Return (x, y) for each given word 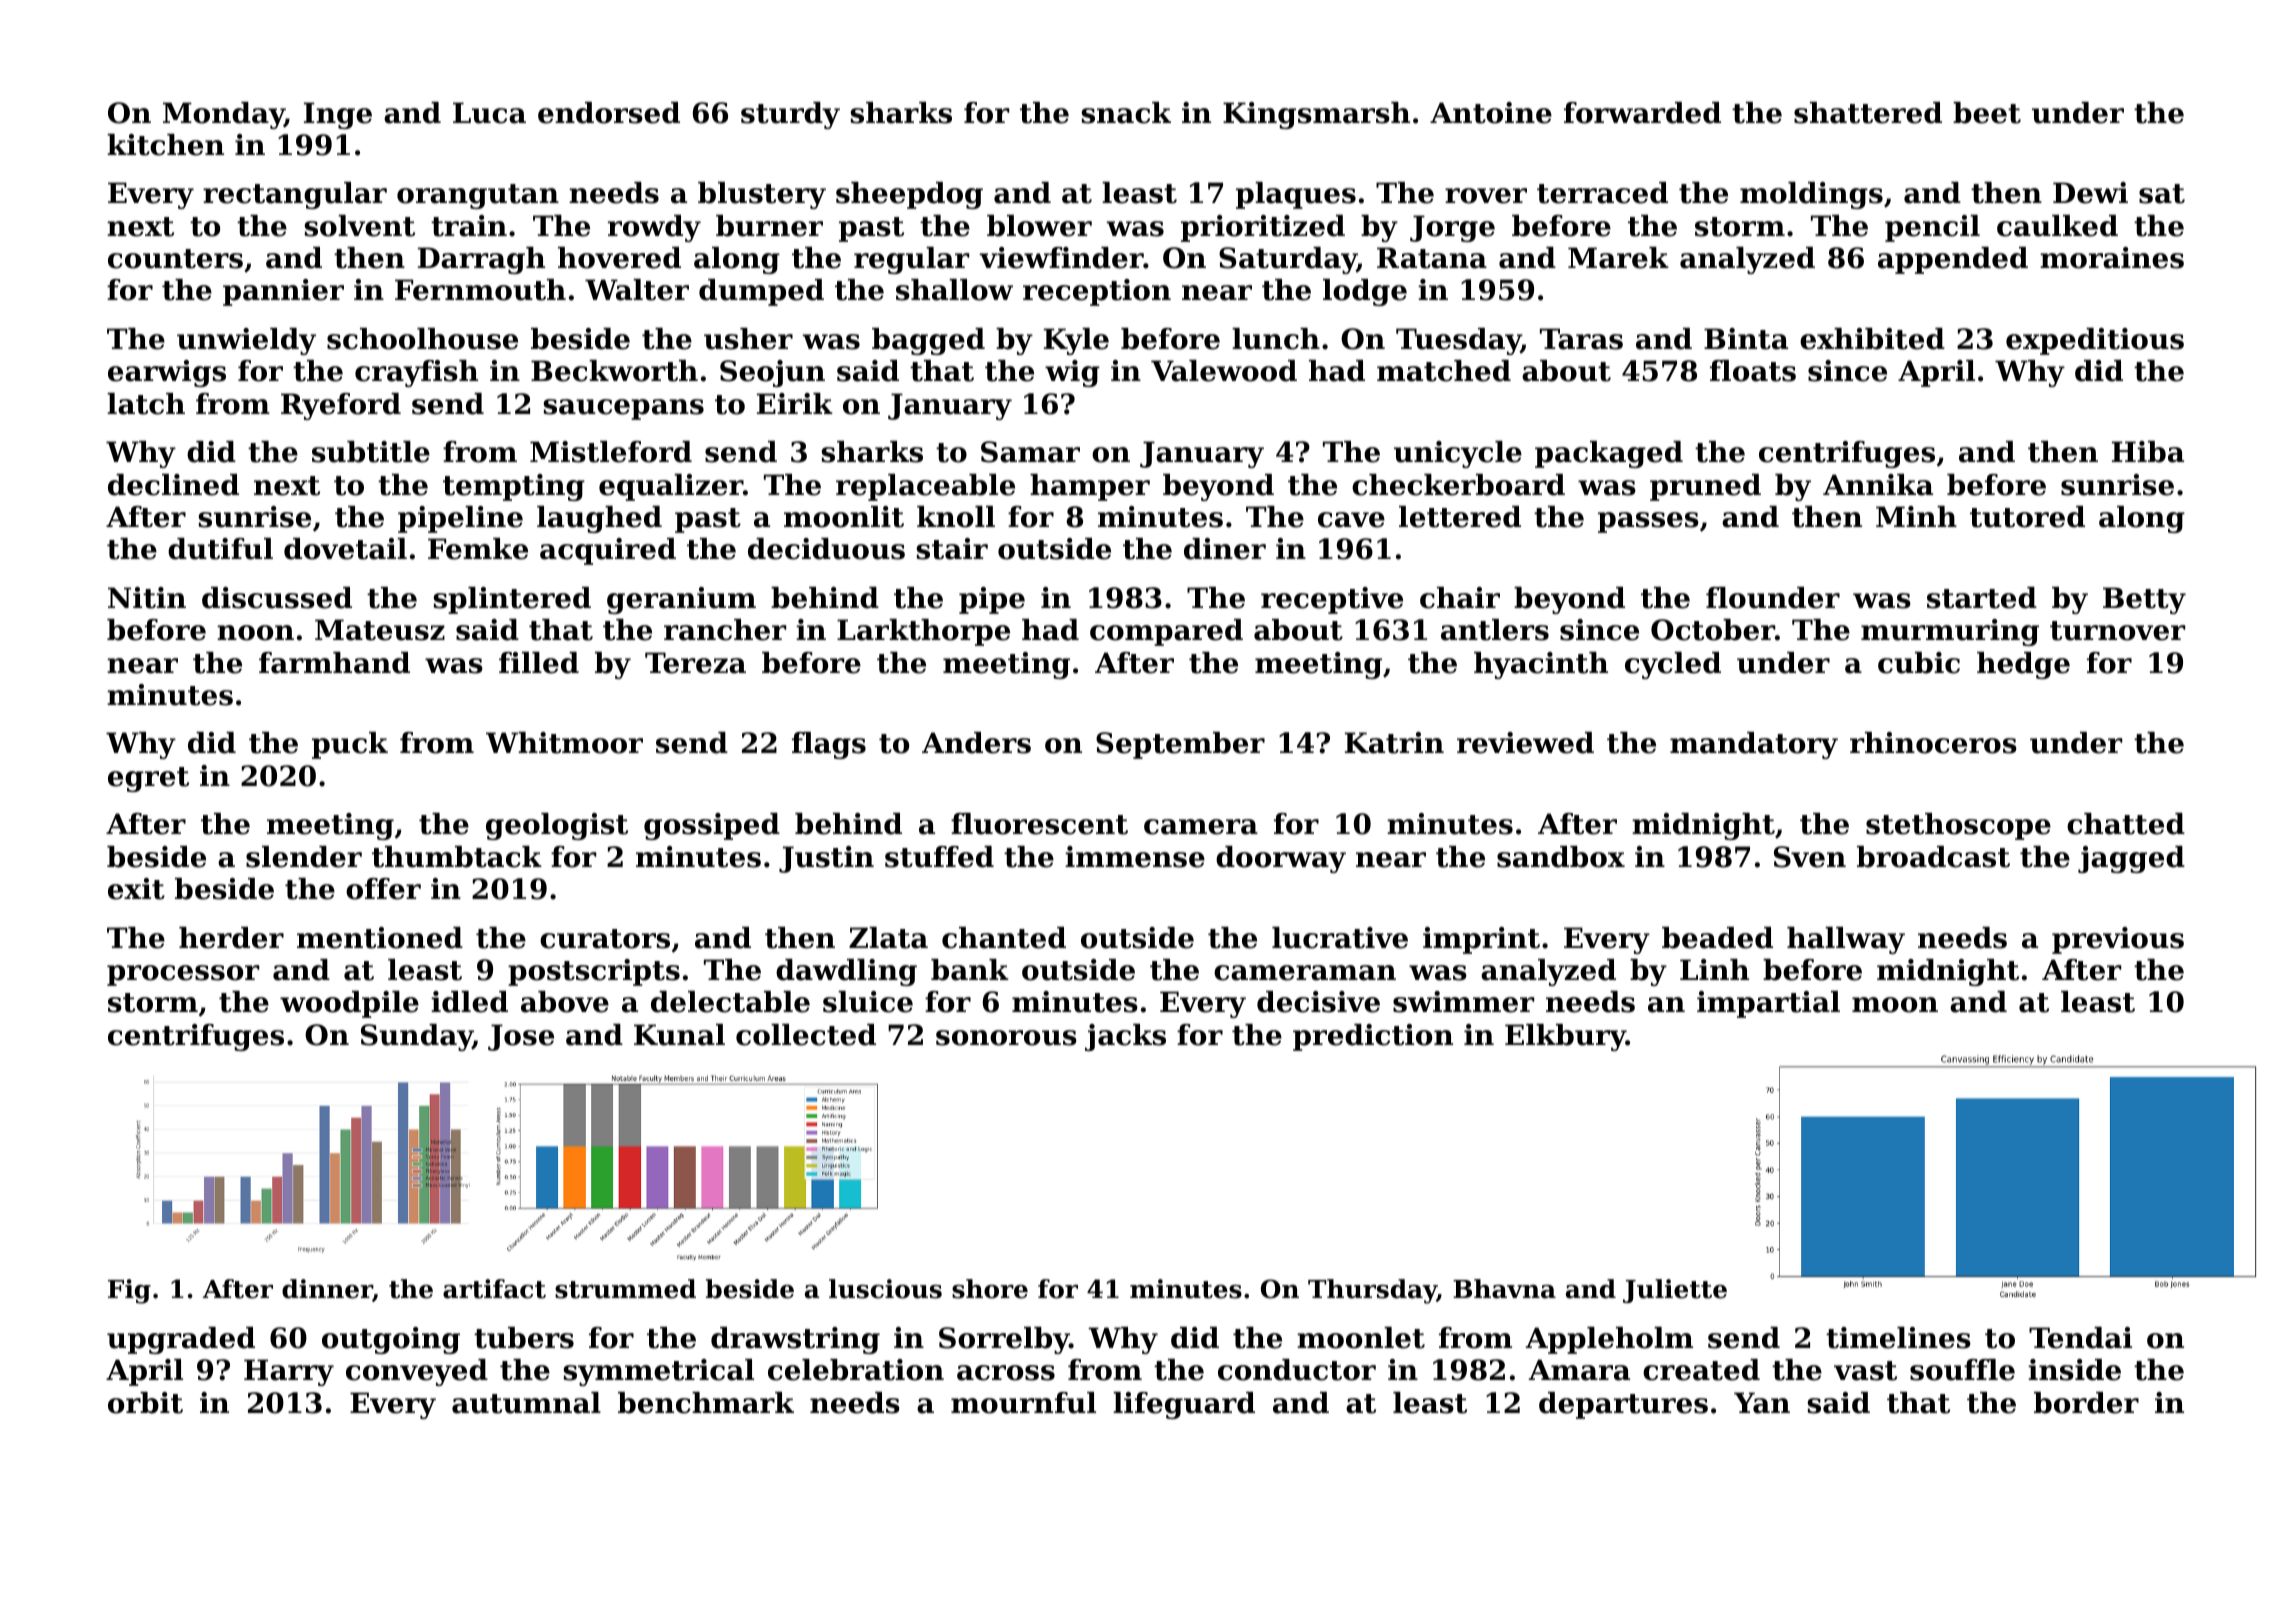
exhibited (1872, 339)
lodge (1365, 292)
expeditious (2095, 341)
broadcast (1933, 857)
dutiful (220, 549)
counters (175, 259)
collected (806, 1035)
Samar (1030, 452)
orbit (145, 1403)
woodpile (349, 1004)
